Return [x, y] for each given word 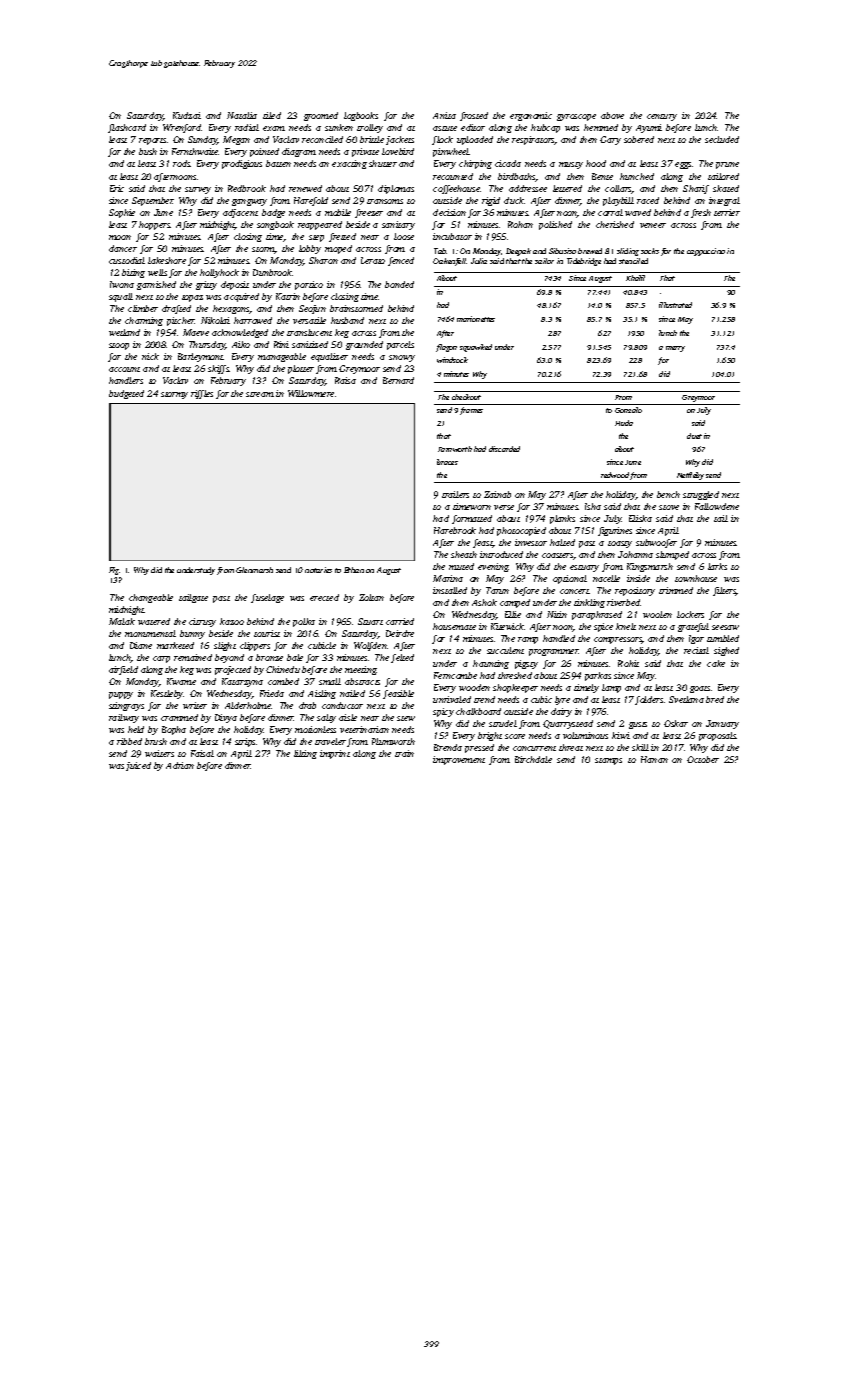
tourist [267, 633]
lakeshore [167, 260]
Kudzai [187, 115]
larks [717, 566]
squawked [476, 348]
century [662, 117]
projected [233, 670]
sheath [464, 554]
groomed [321, 116]
